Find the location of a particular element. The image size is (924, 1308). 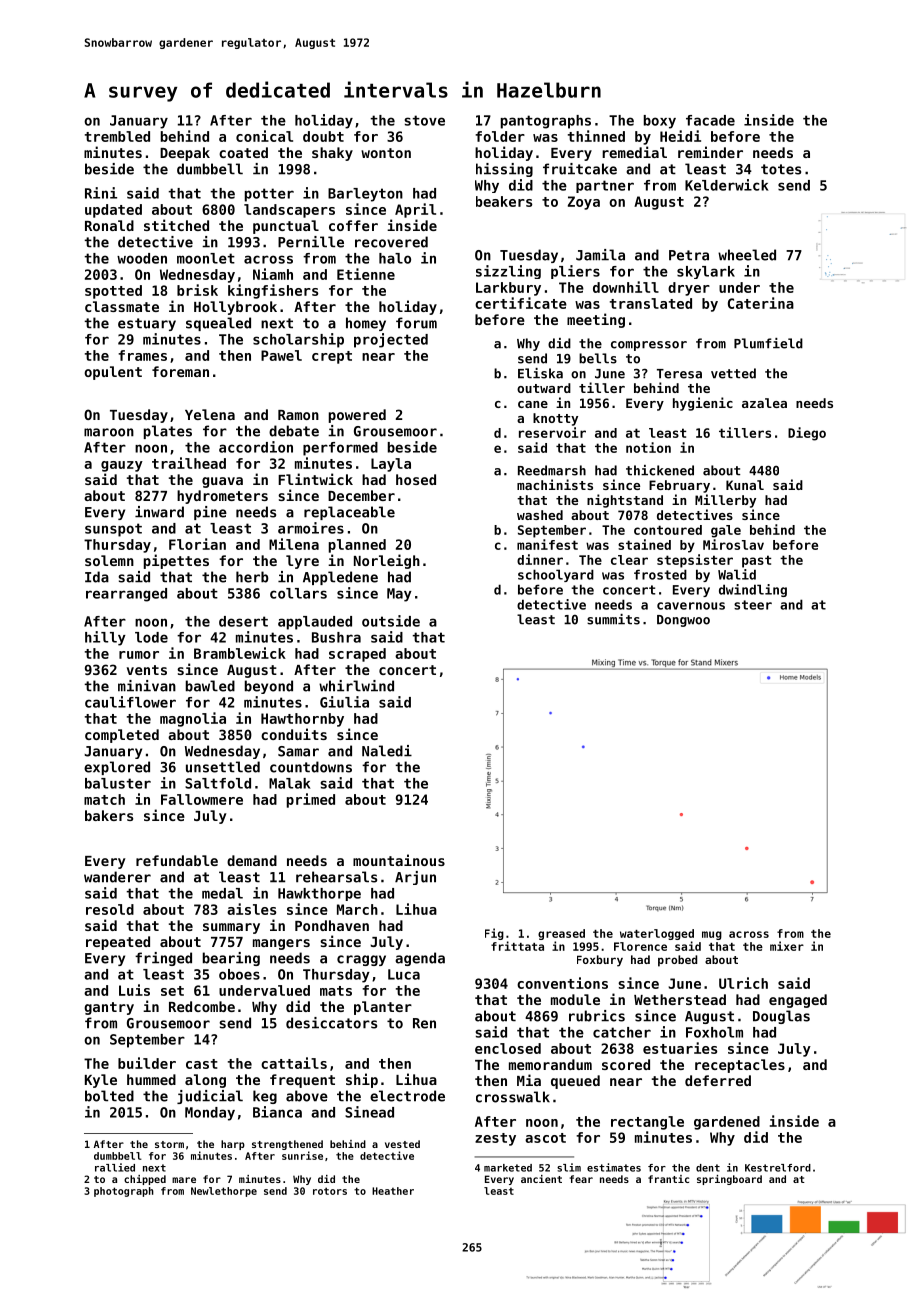

machinists is located at coordinates (555, 484).
